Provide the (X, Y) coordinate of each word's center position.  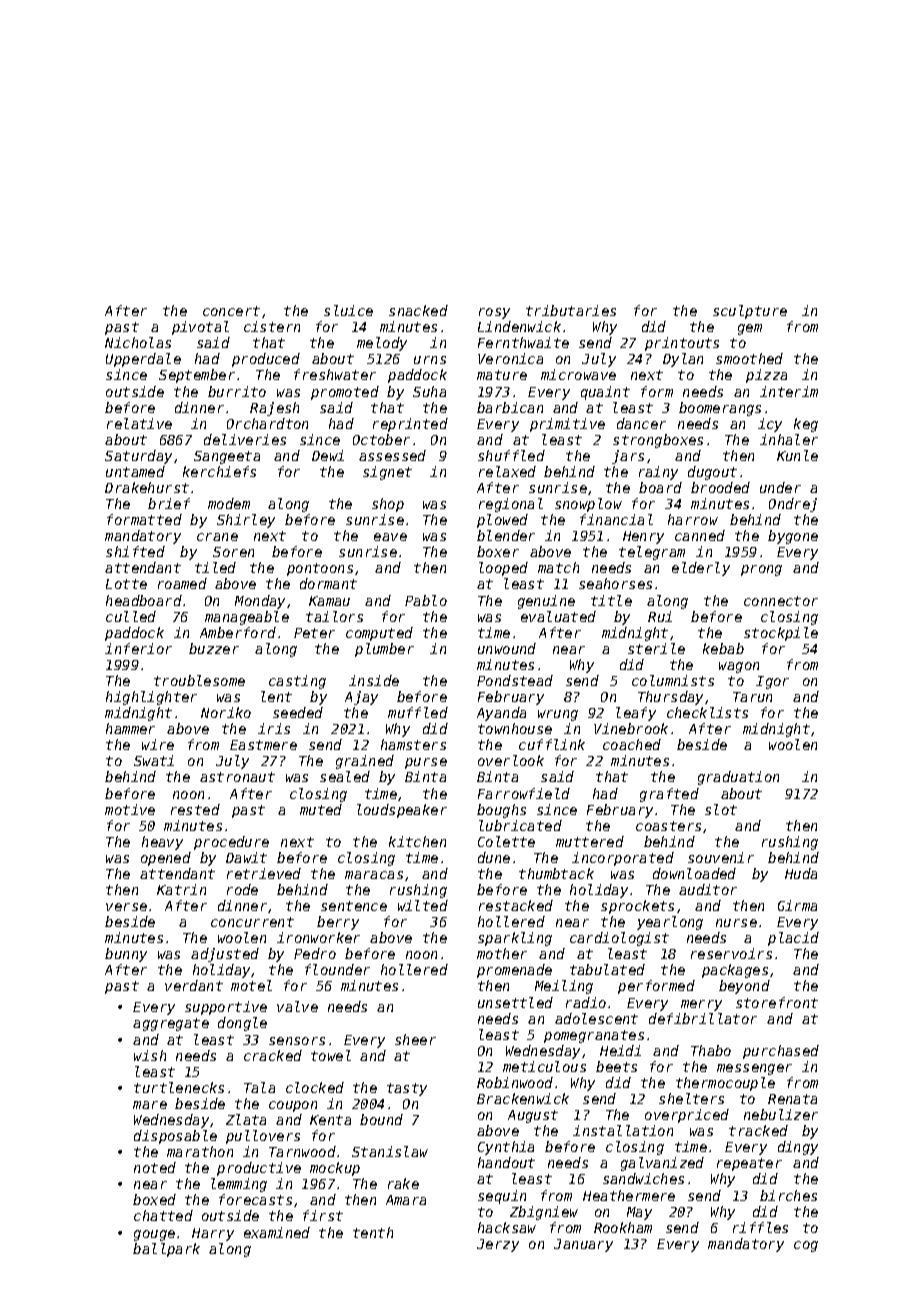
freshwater (335, 374)
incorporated (623, 859)
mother (502, 953)
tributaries (571, 310)
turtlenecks (179, 1087)
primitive (567, 425)
